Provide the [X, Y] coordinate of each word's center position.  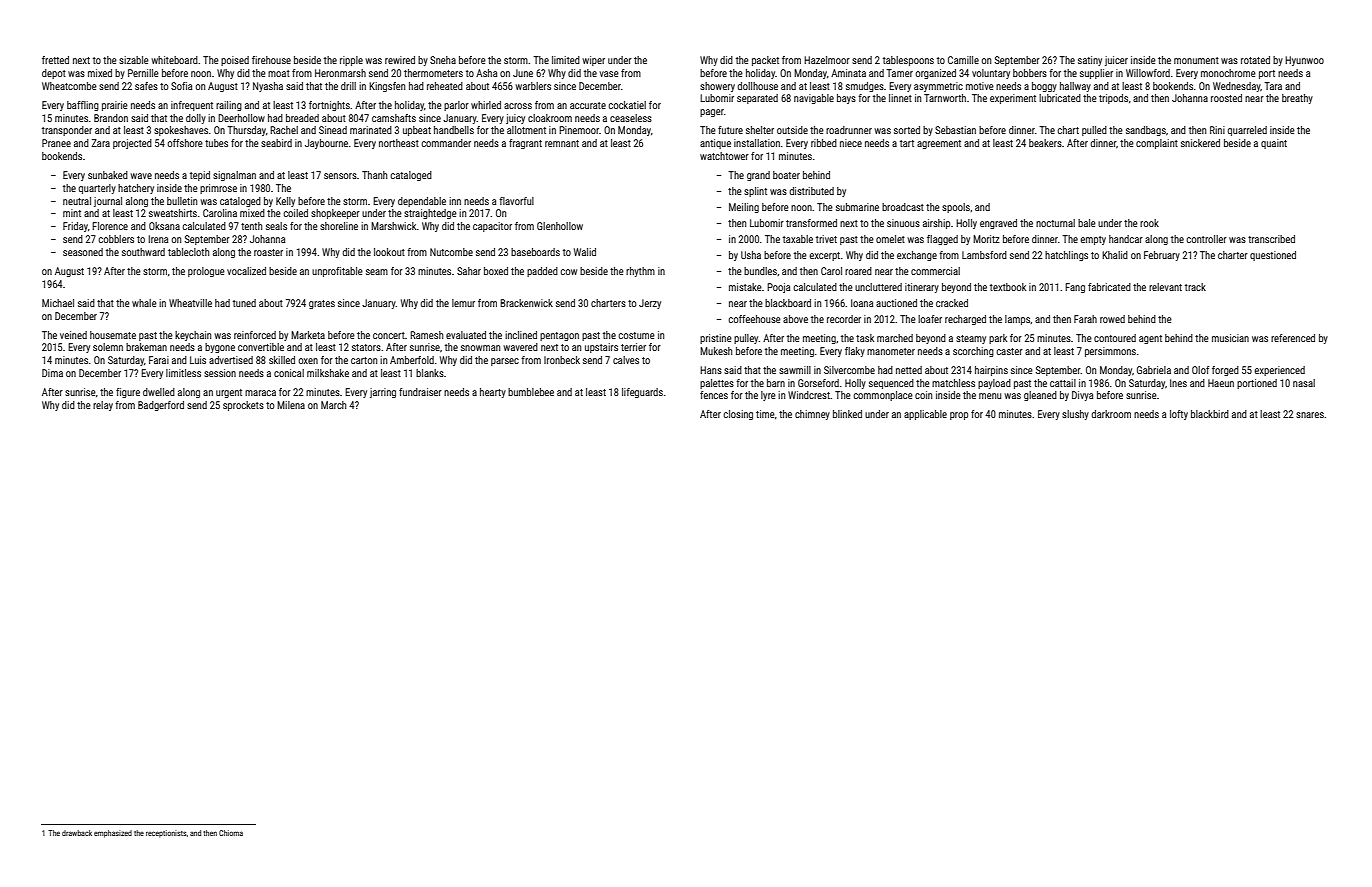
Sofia [181, 86]
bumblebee [531, 392]
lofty [1179, 415]
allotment [526, 130]
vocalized [246, 271]
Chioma [231, 833]
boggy [1044, 87]
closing [738, 415]
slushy [1075, 415]
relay [103, 406]
